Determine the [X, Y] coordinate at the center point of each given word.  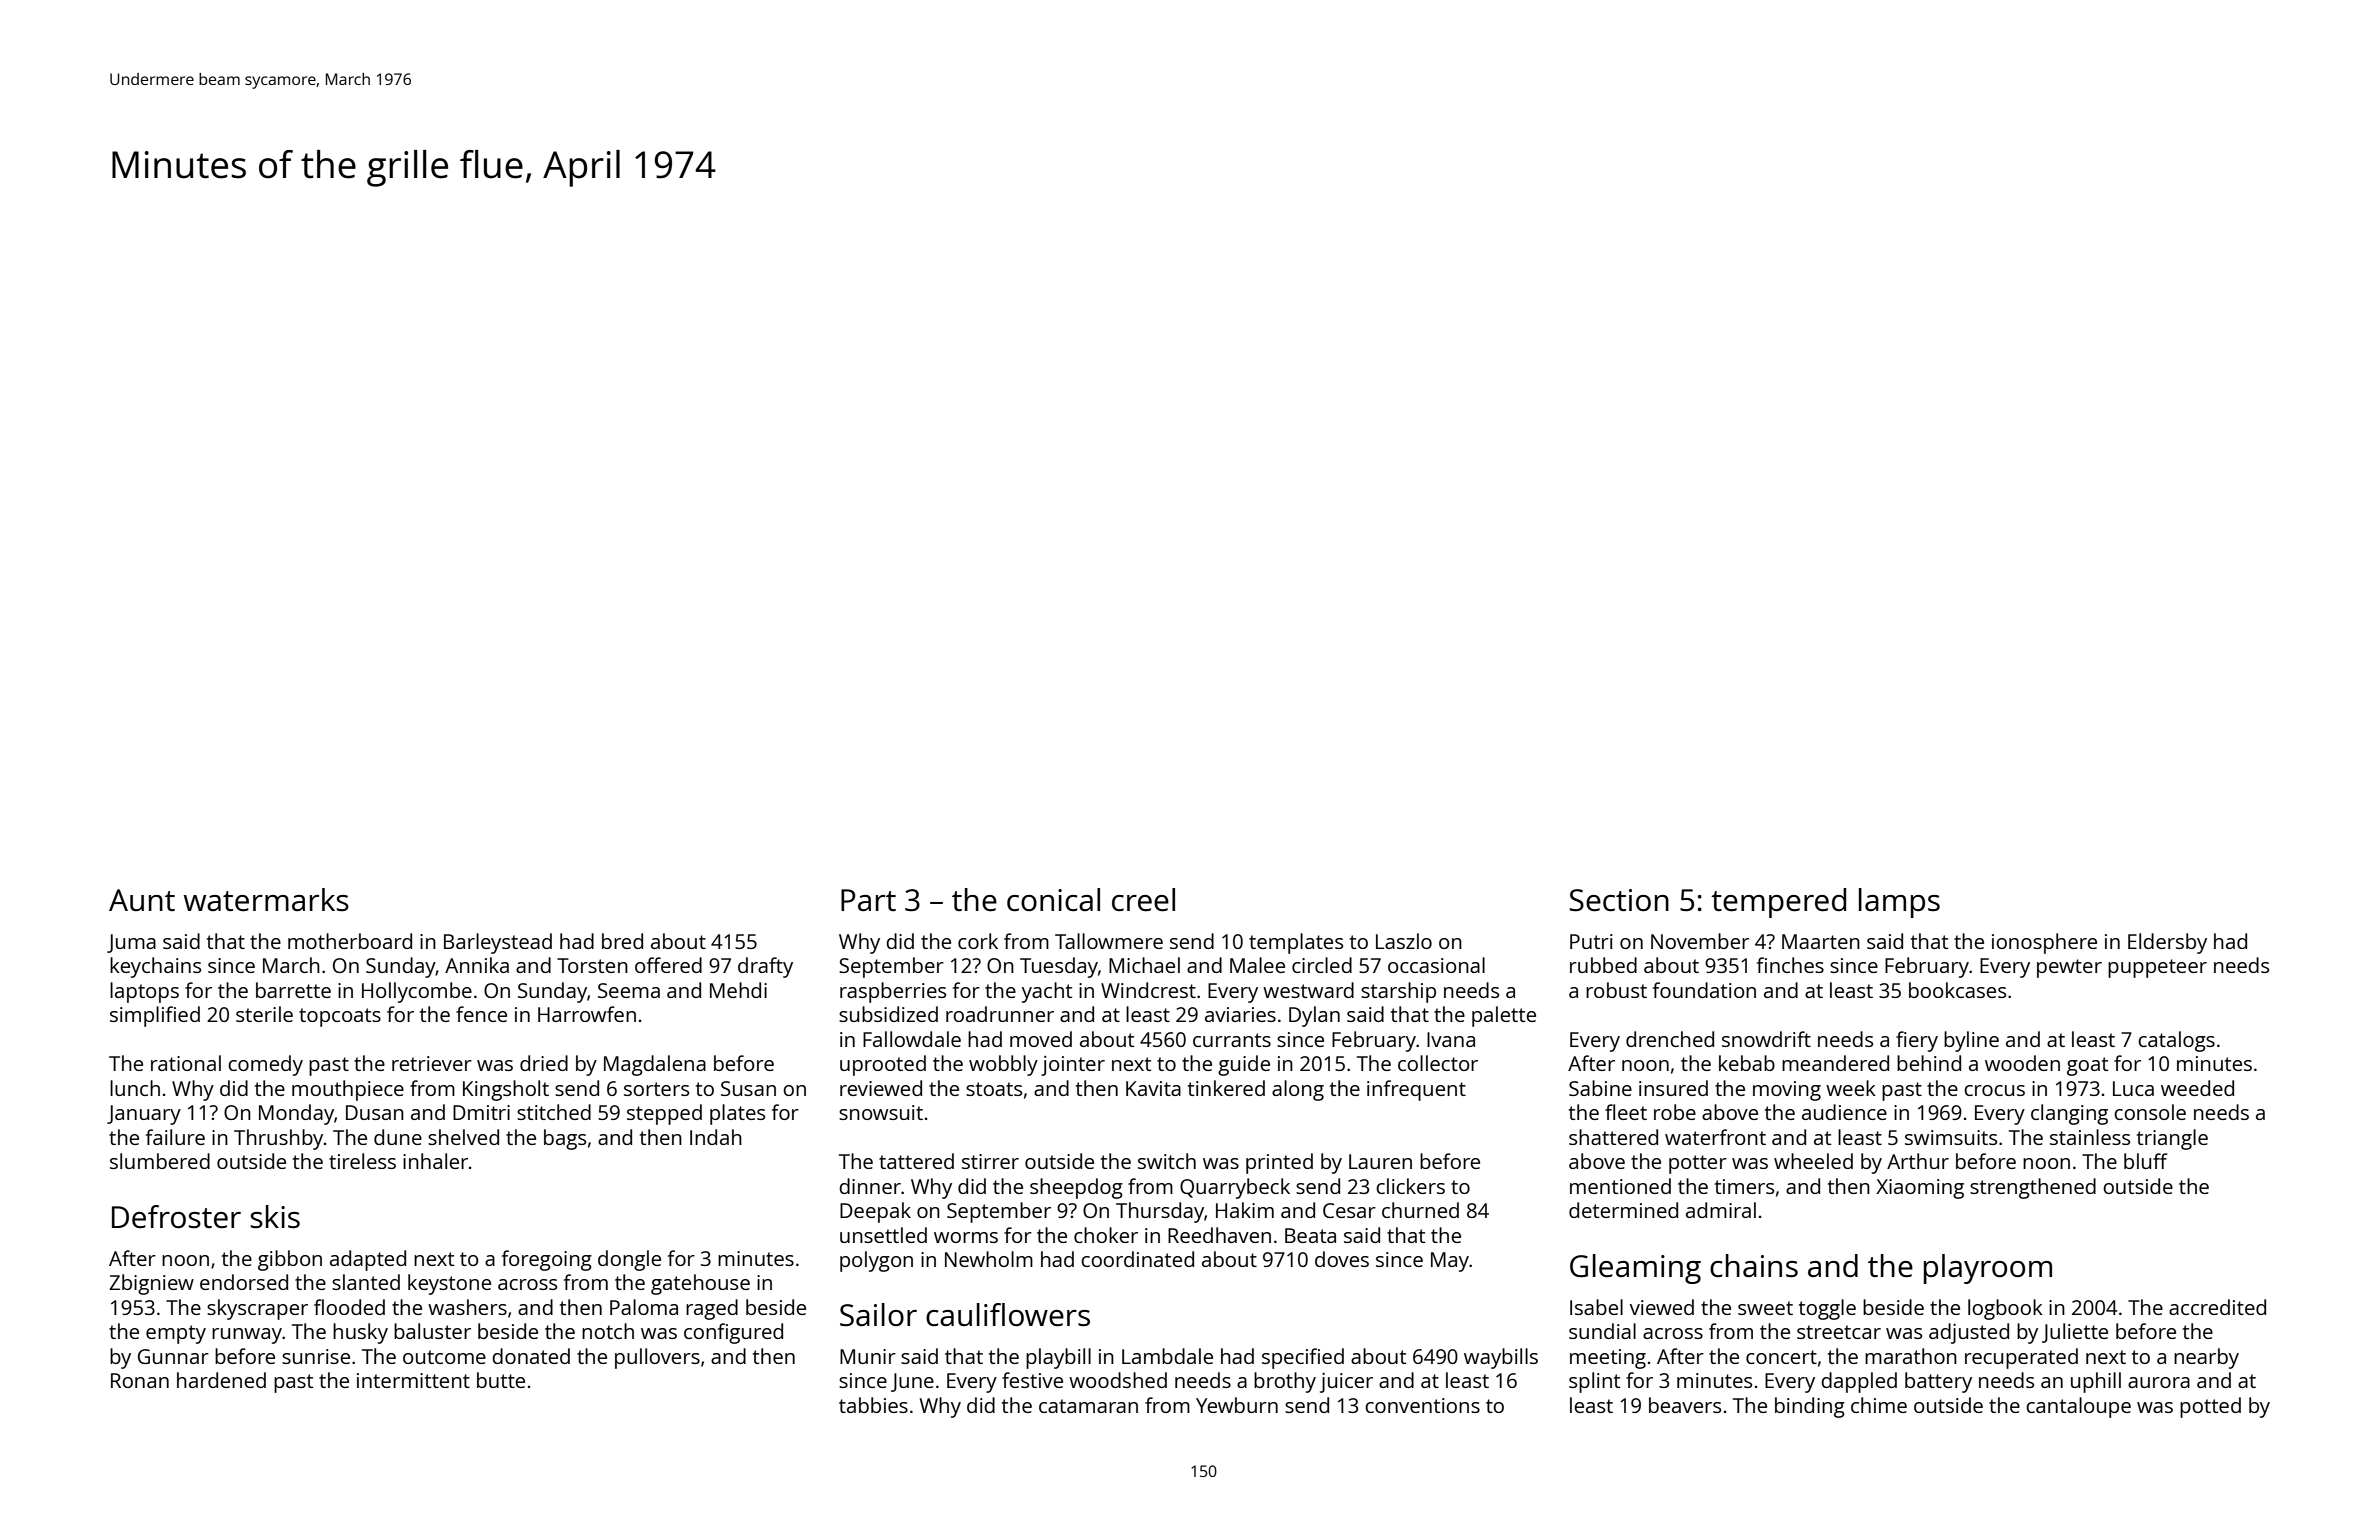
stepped [664, 1114]
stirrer [990, 1161]
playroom [1988, 1269]
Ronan [140, 1380]
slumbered [160, 1161]
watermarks [266, 900]
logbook [2005, 1309]
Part [868, 900]
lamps [1899, 903]
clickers [1410, 1186]
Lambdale [1167, 1356]
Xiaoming [1920, 1189]
